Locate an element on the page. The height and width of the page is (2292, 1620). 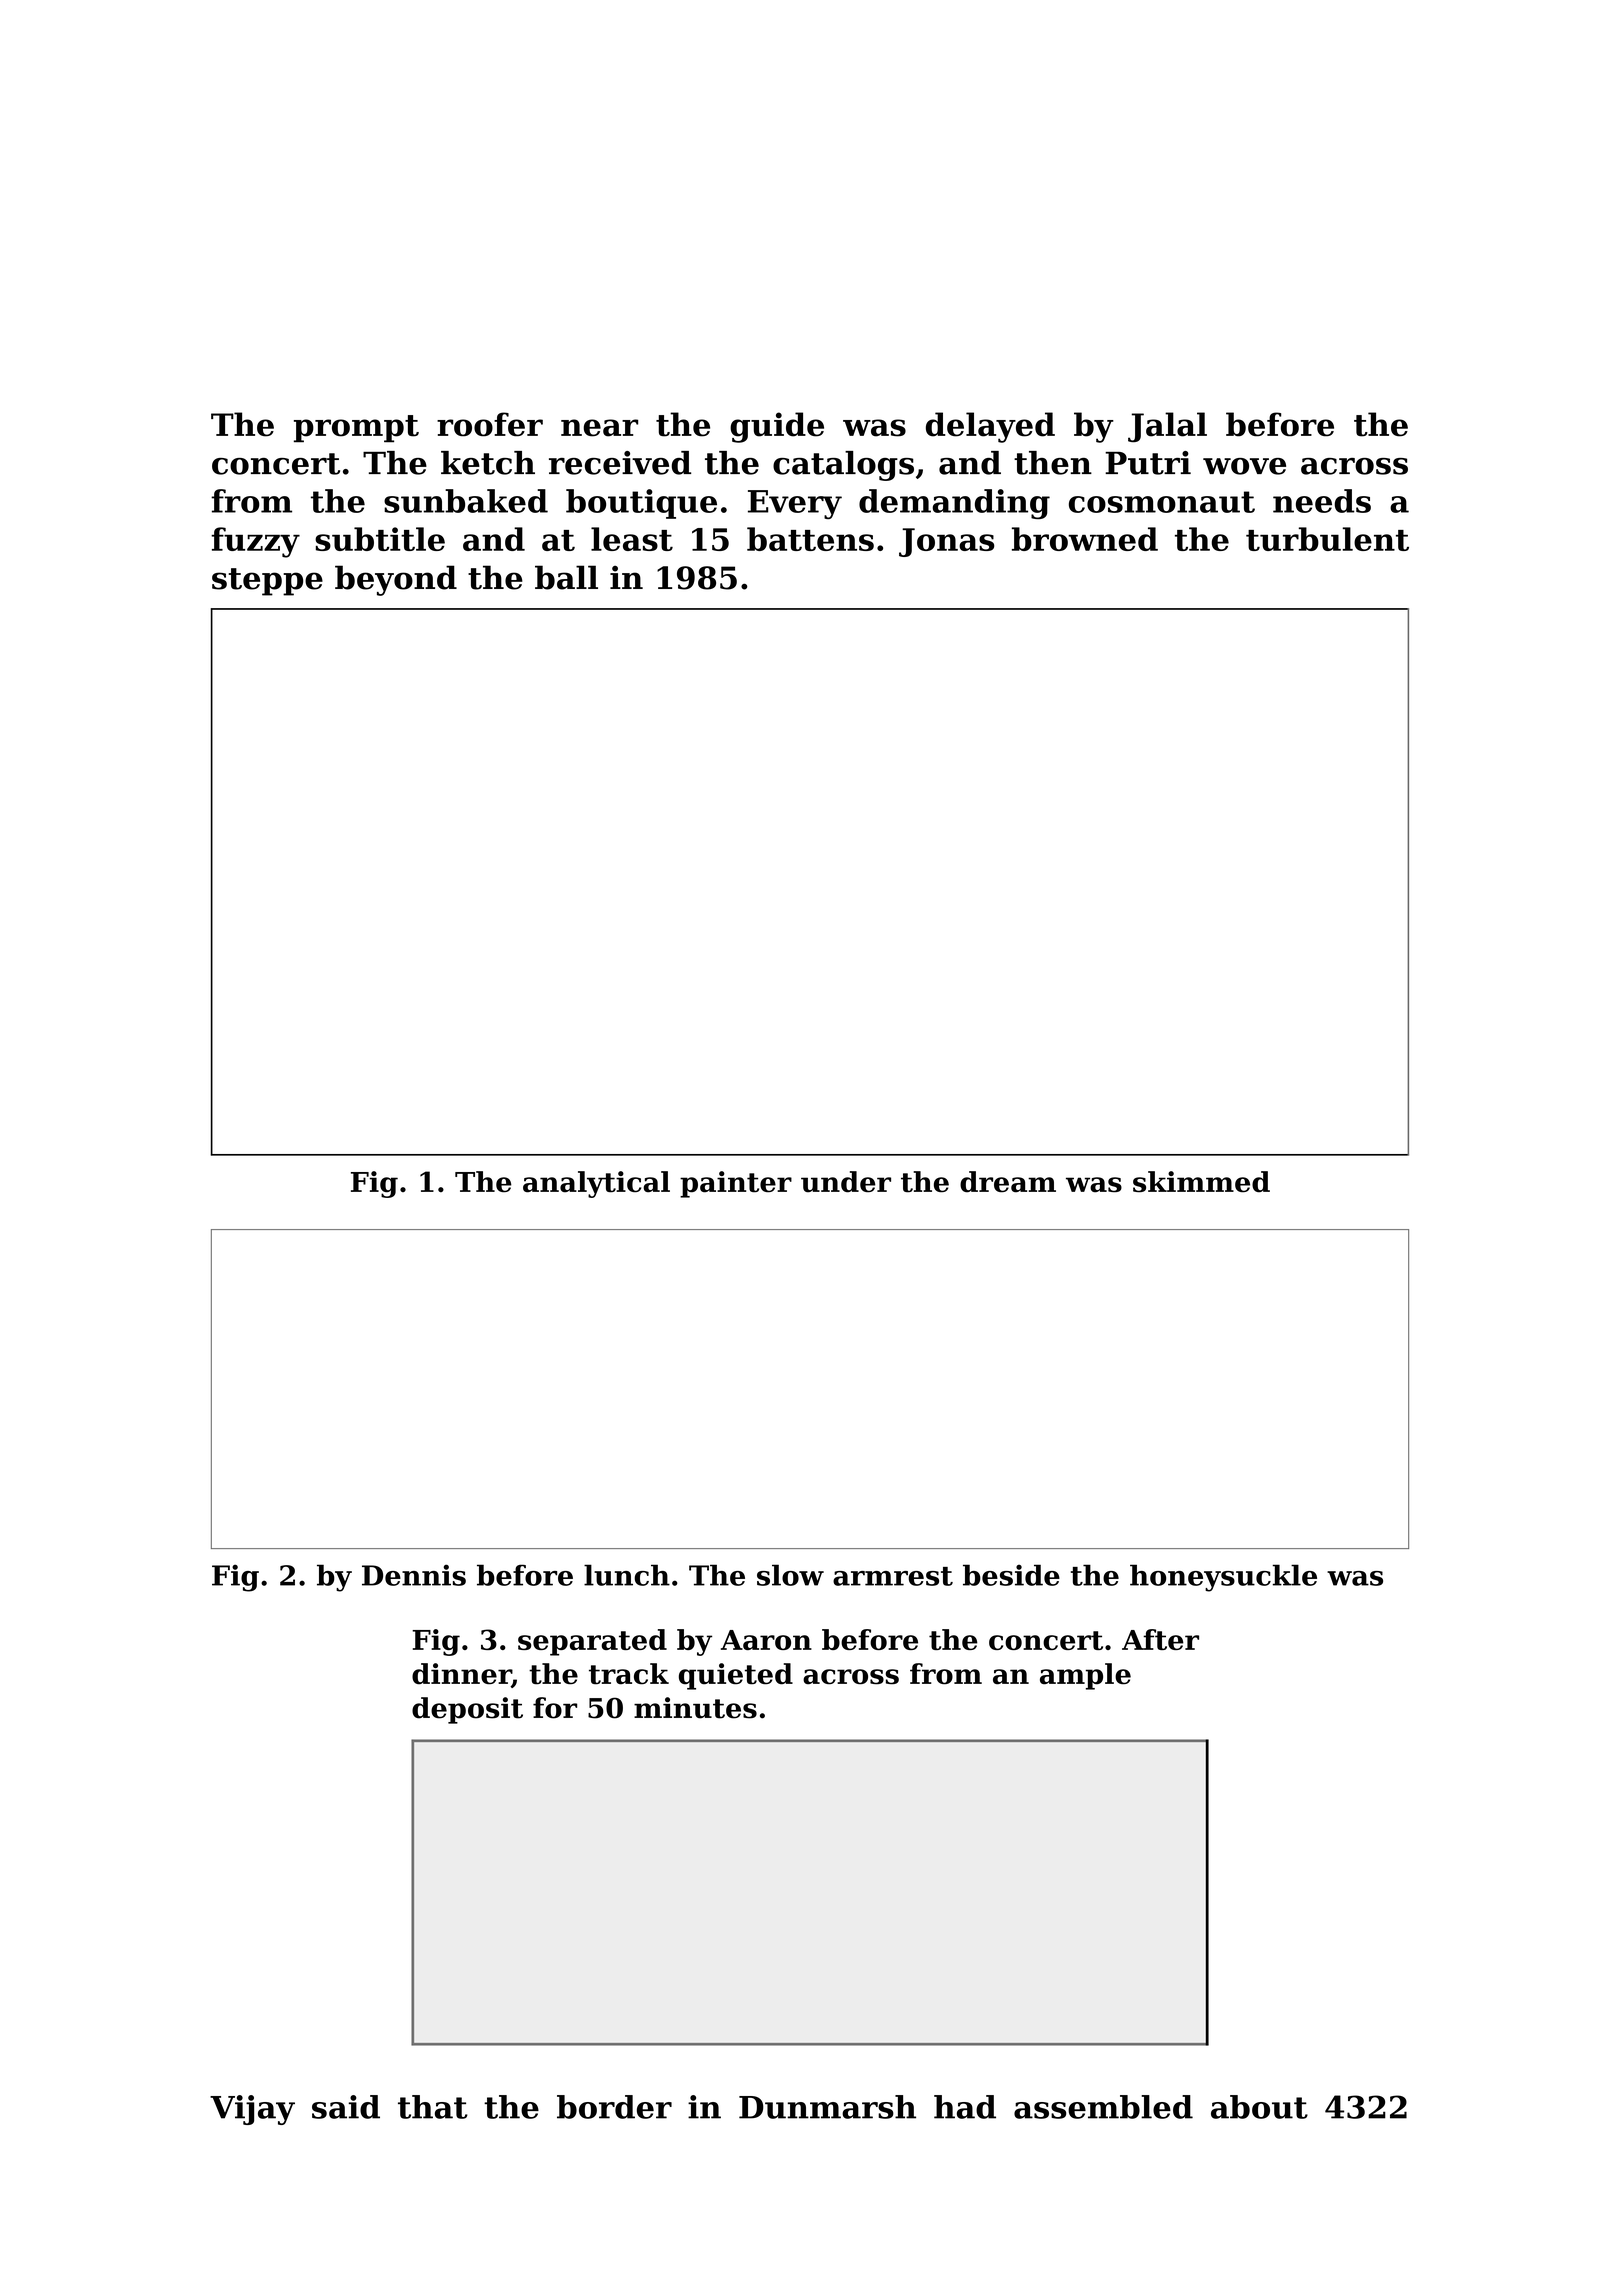
skimmed is located at coordinates (1201, 1182).
